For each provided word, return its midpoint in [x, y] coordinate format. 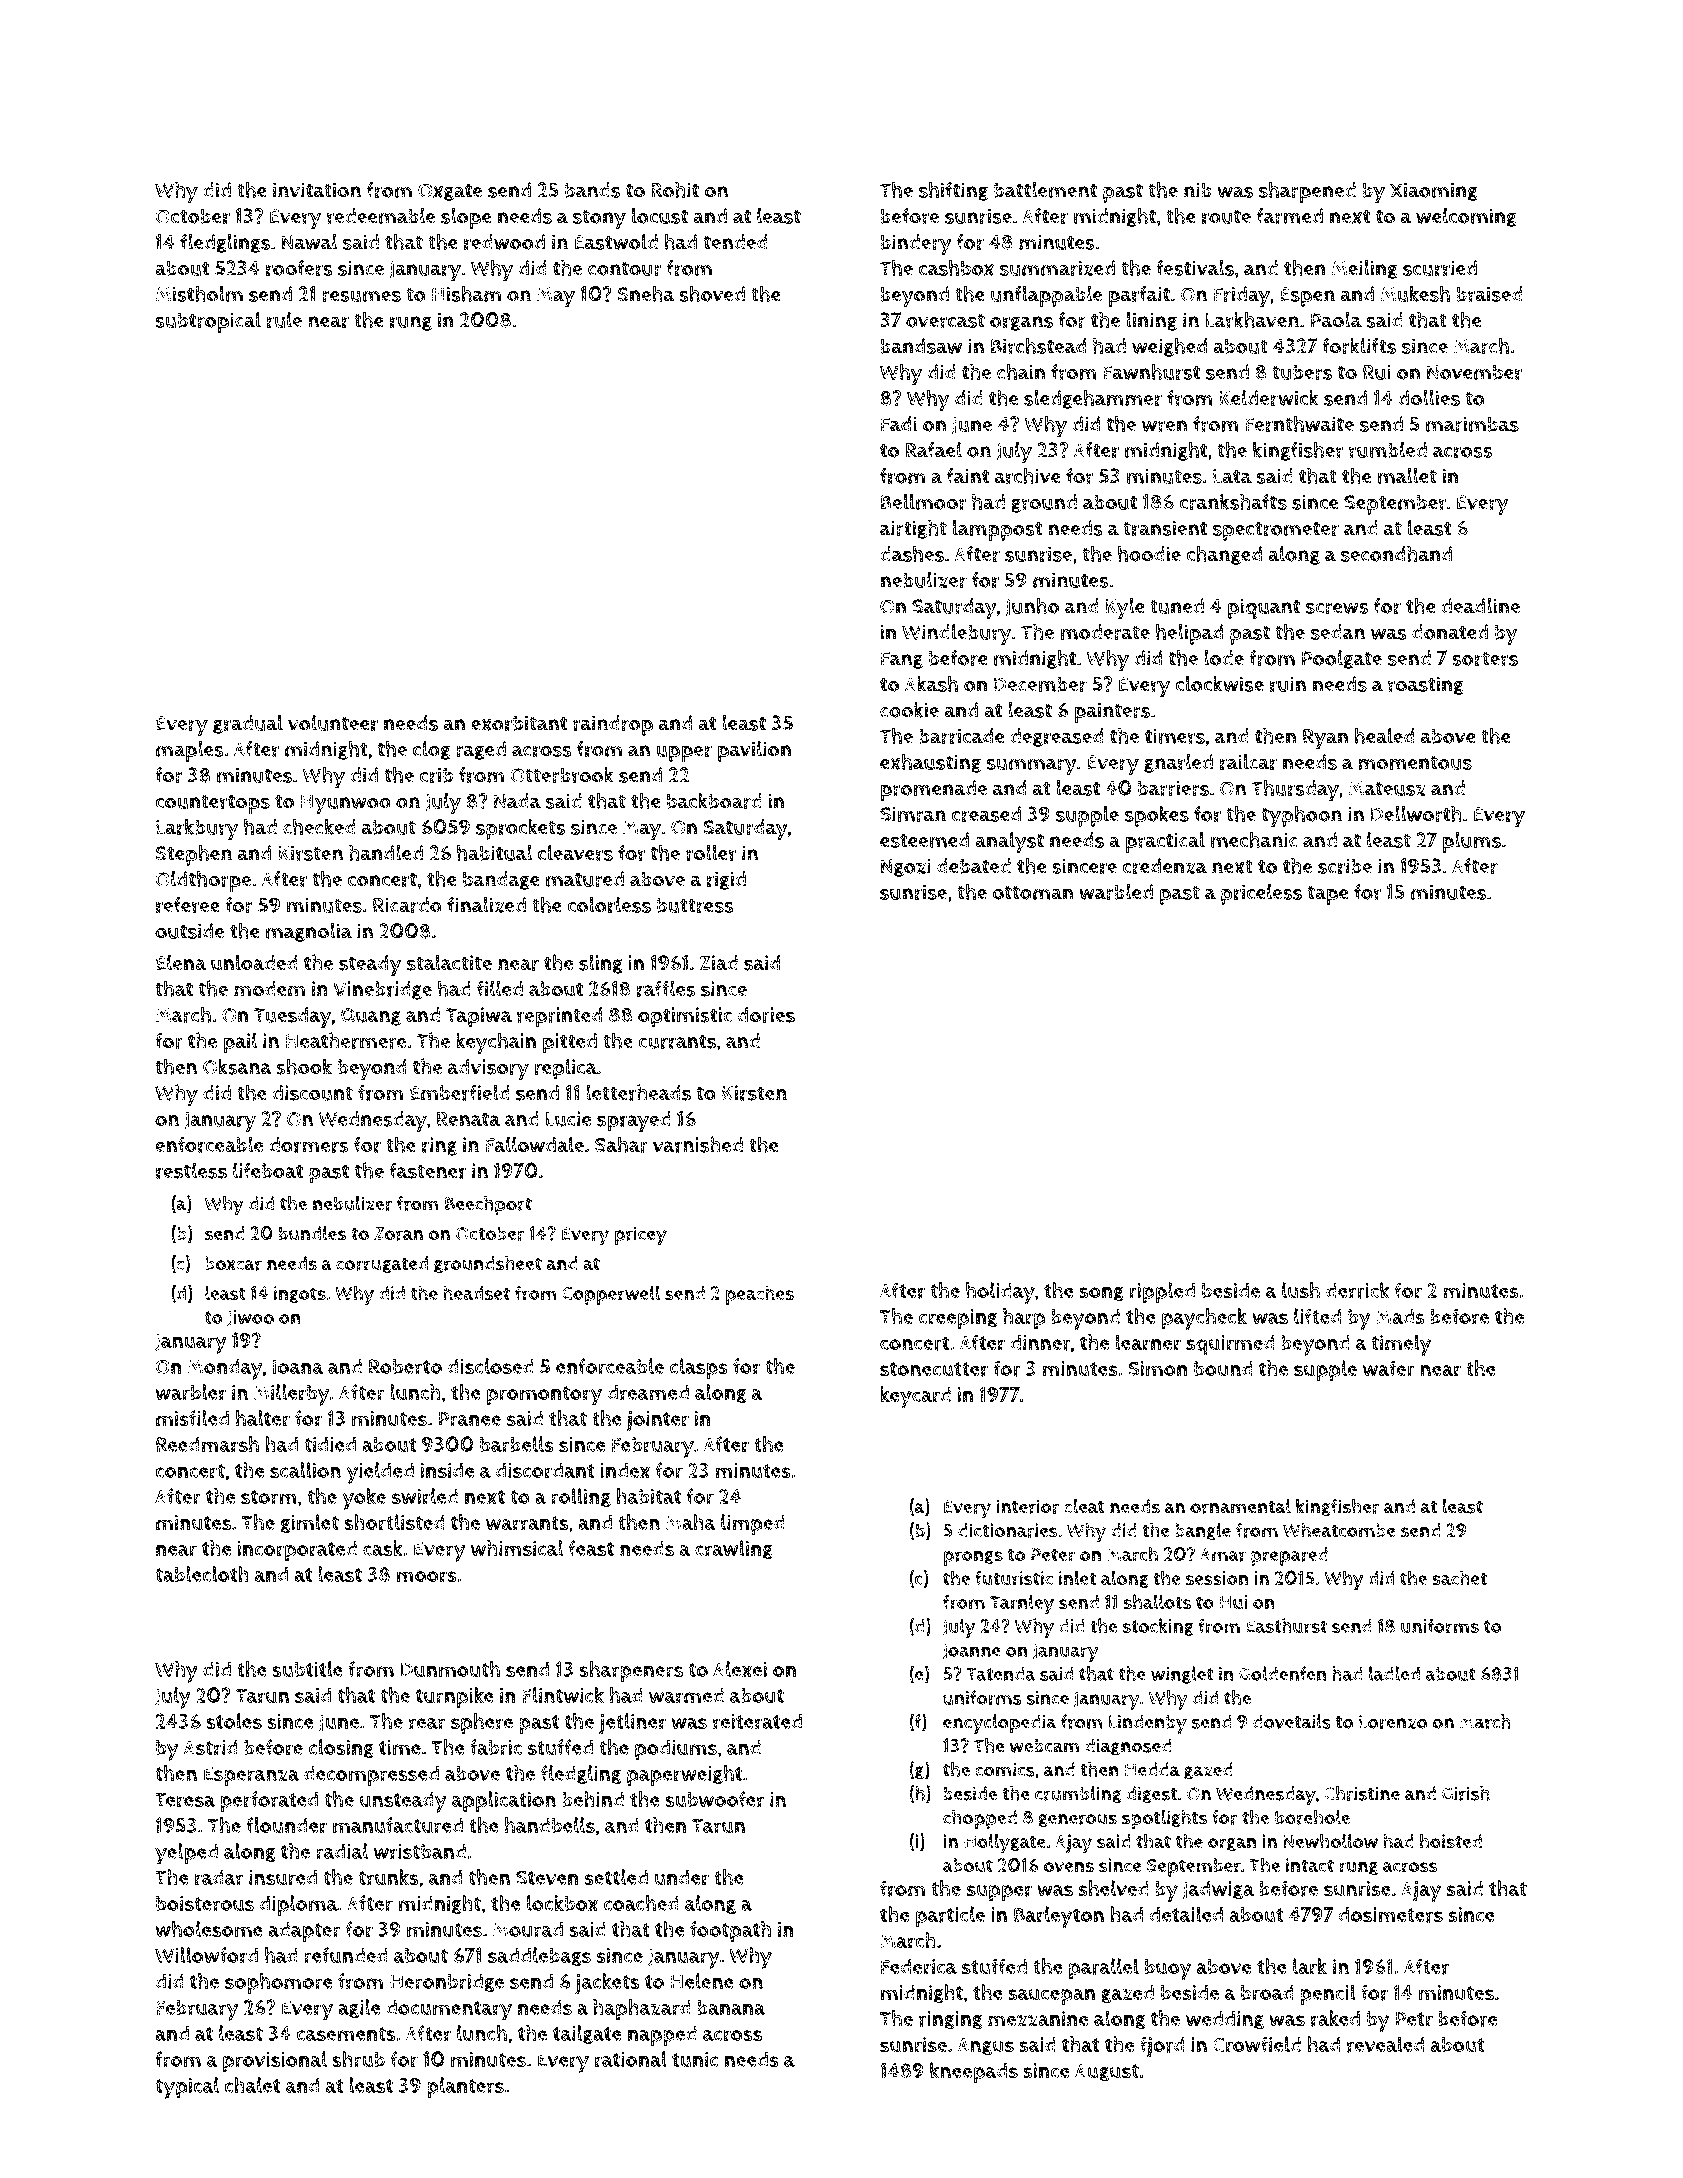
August [1107, 2073]
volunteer [333, 722]
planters [465, 2087]
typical [187, 2088]
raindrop [613, 725]
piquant [1264, 608]
